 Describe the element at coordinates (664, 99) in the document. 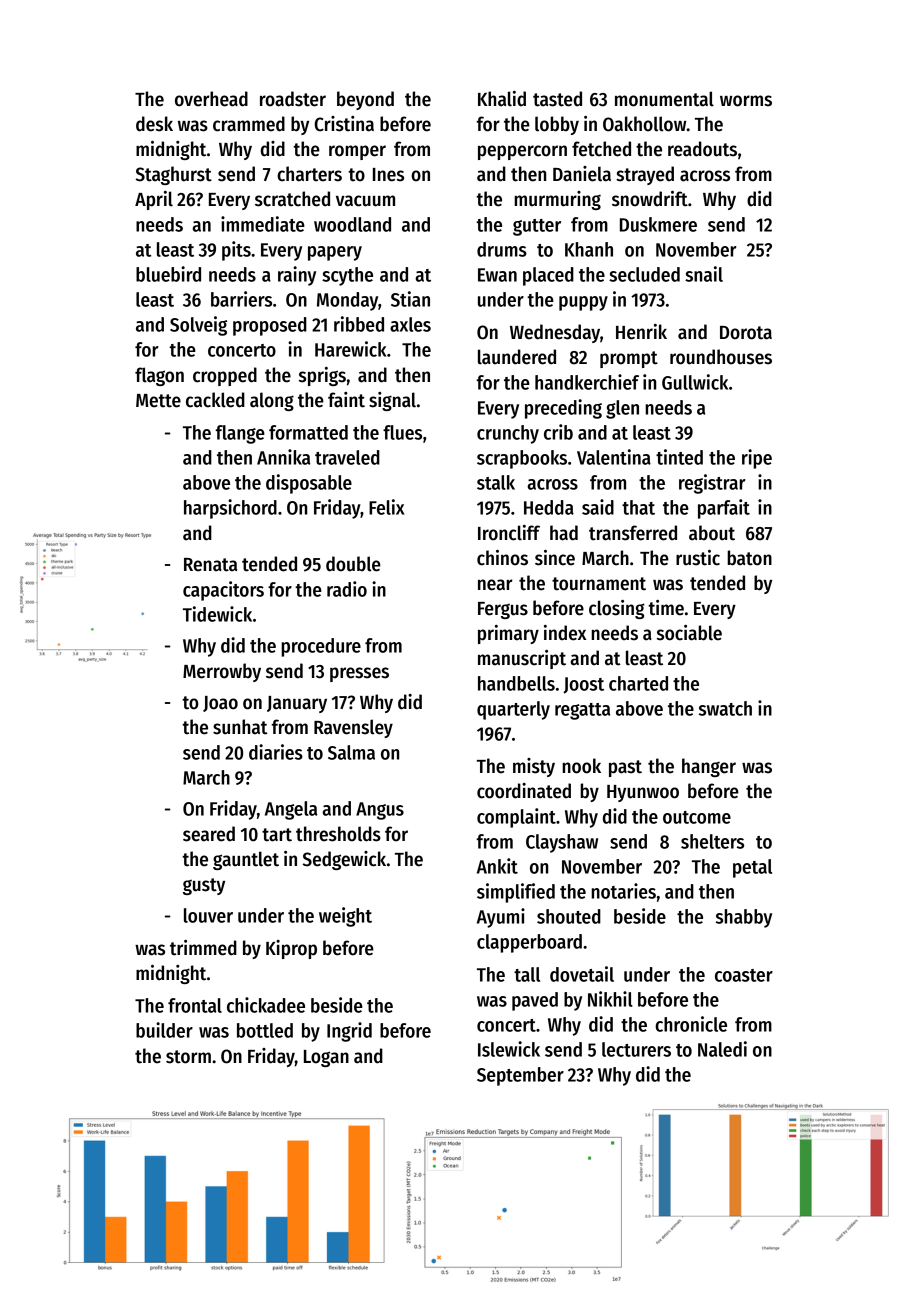

I see `monumental` at that location.
